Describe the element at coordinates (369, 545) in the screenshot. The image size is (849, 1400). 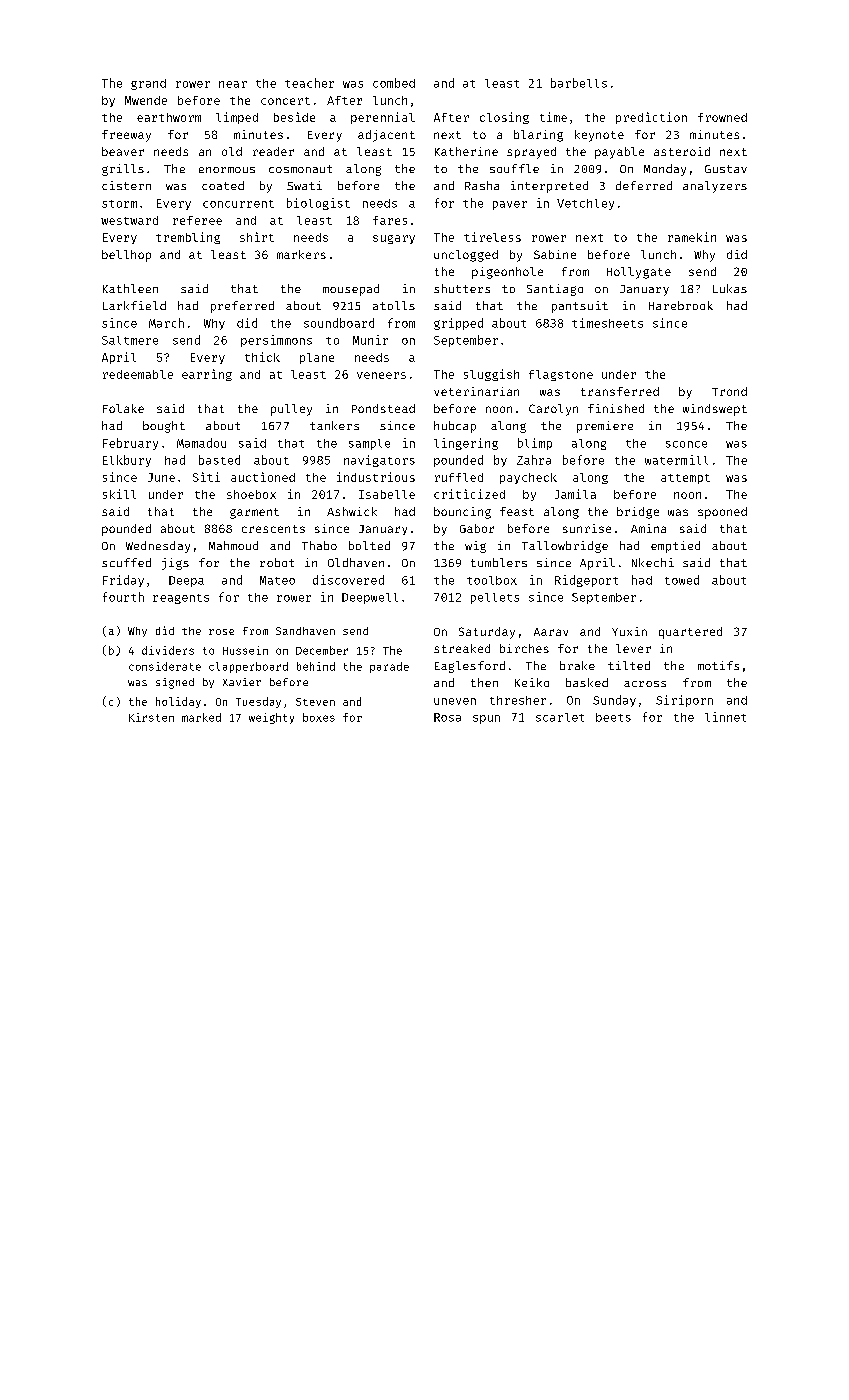
I see `bolted` at that location.
